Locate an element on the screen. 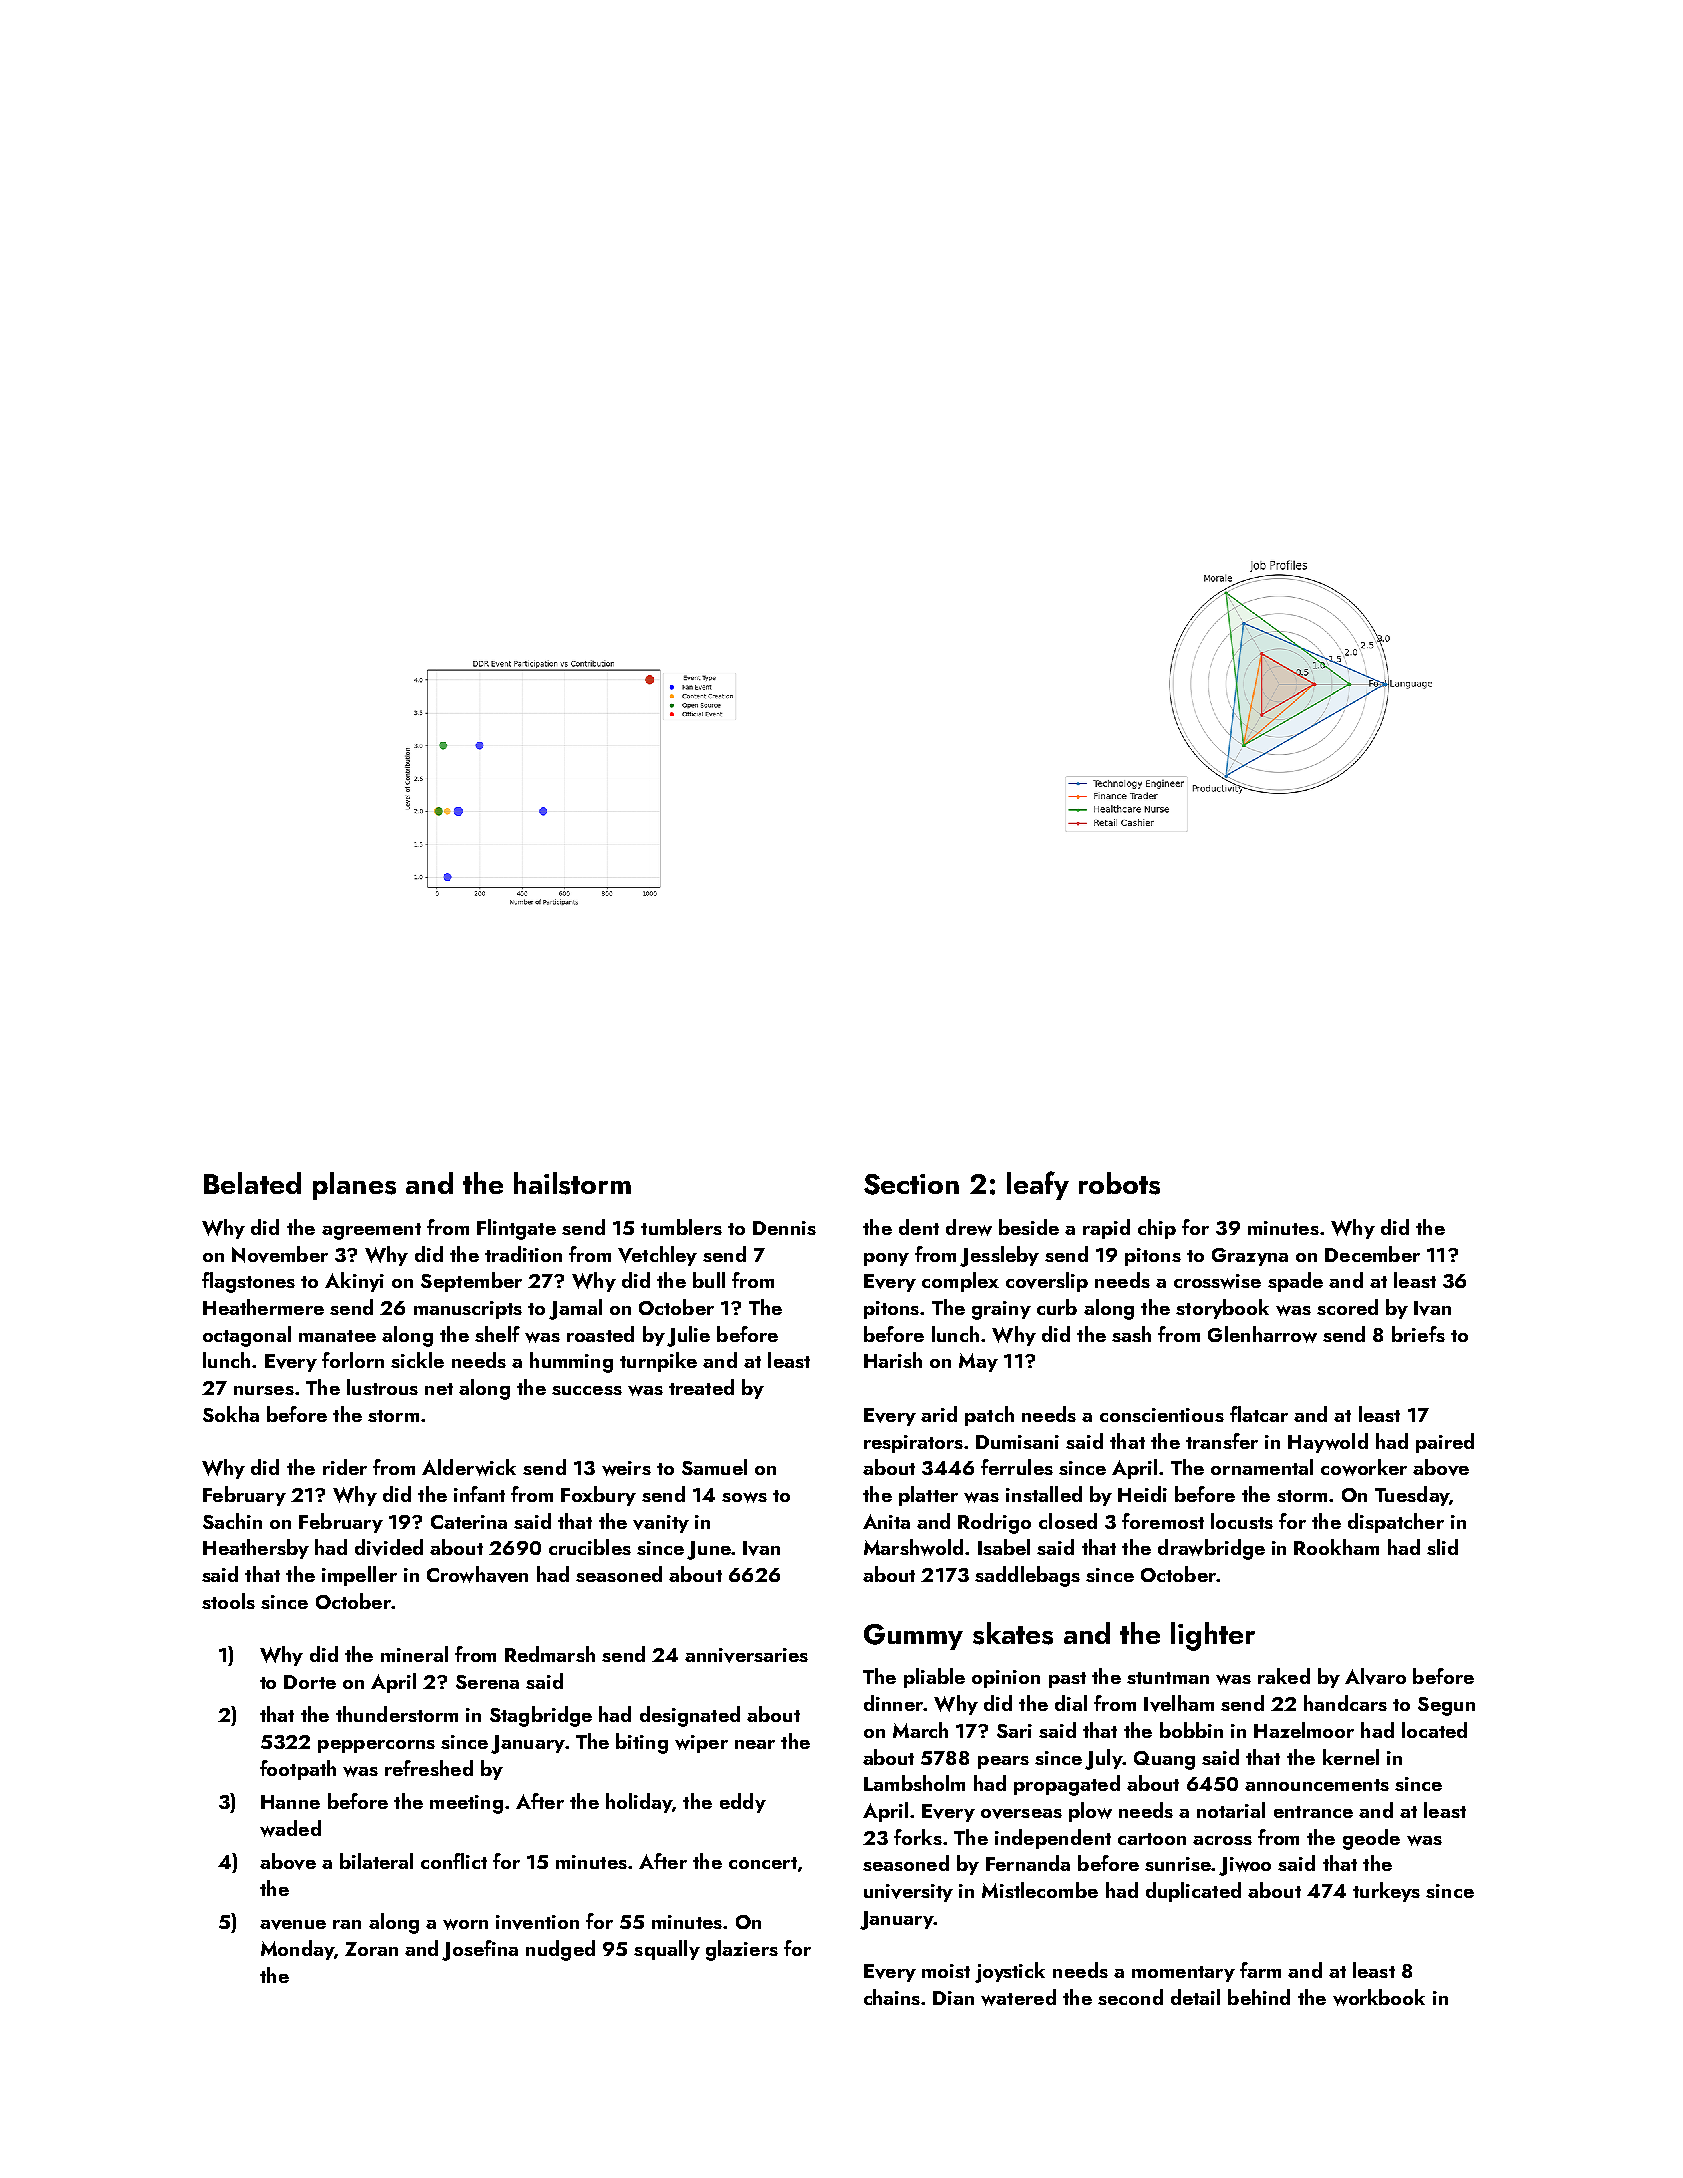 Image resolution: width=1683 pixels, height=2178 pixels. Dian is located at coordinates (953, 1998).
